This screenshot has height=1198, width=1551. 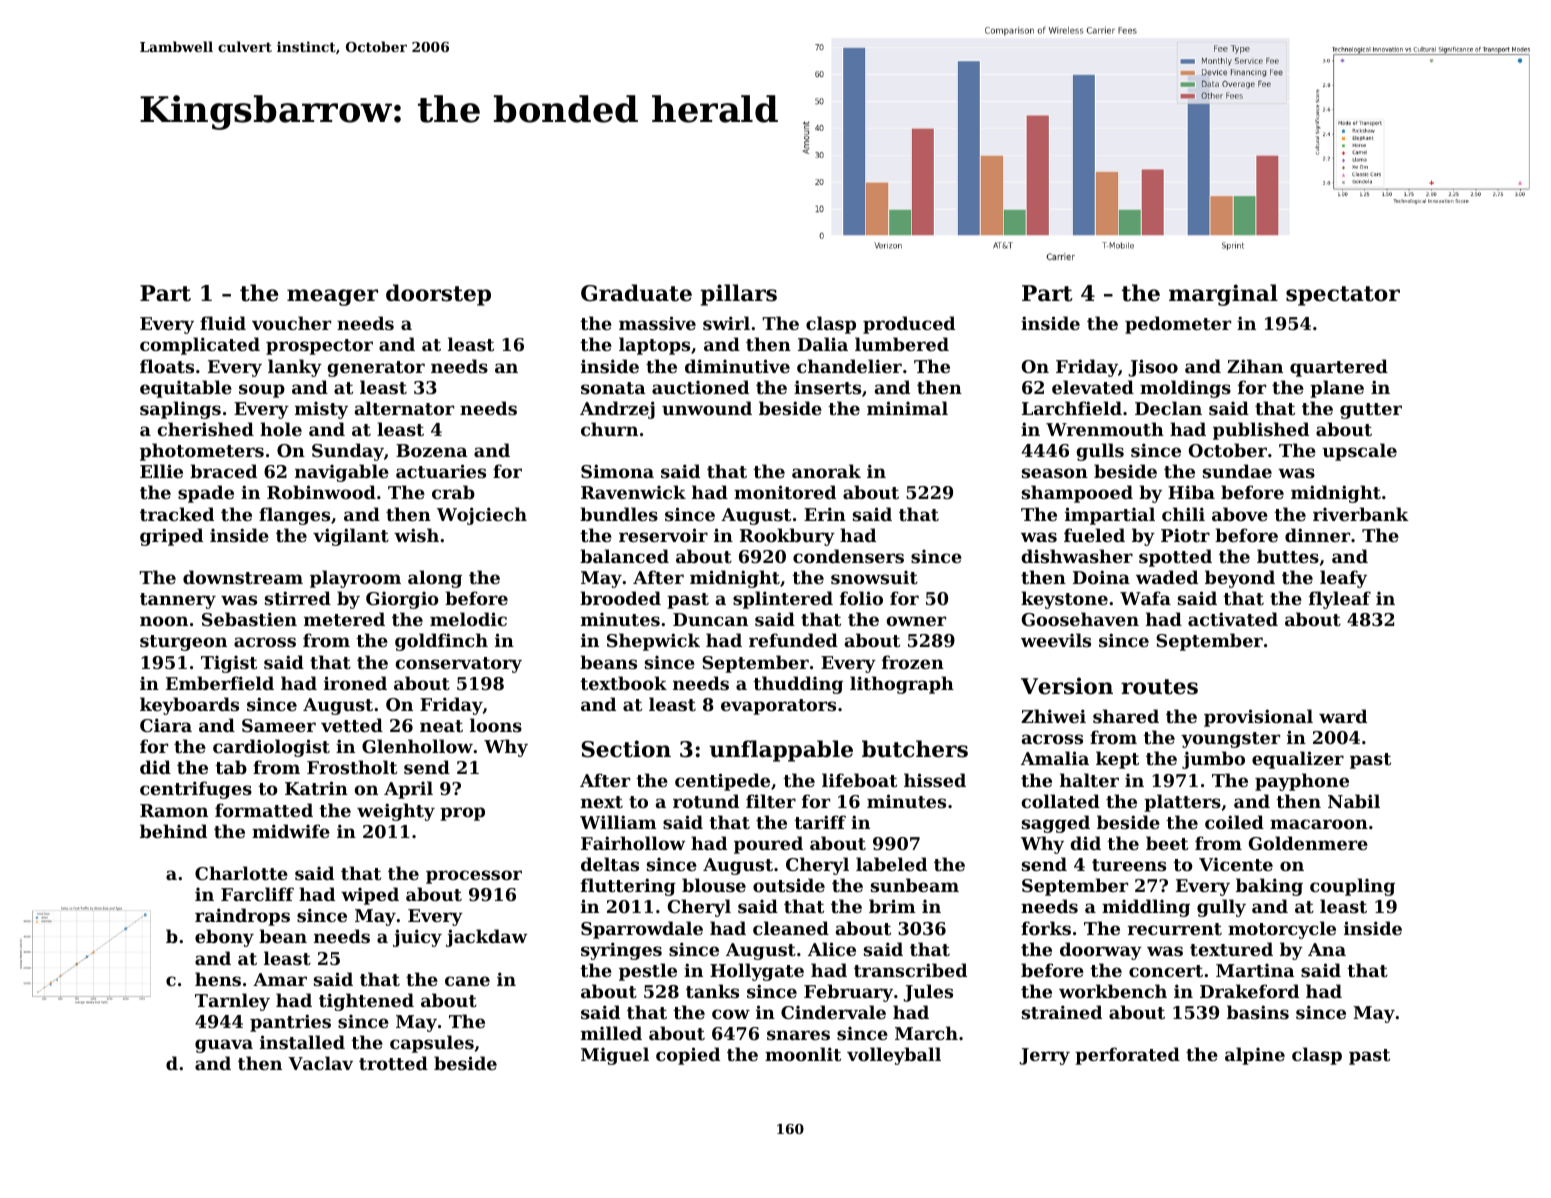 I want to click on pantries, so click(x=290, y=1023).
